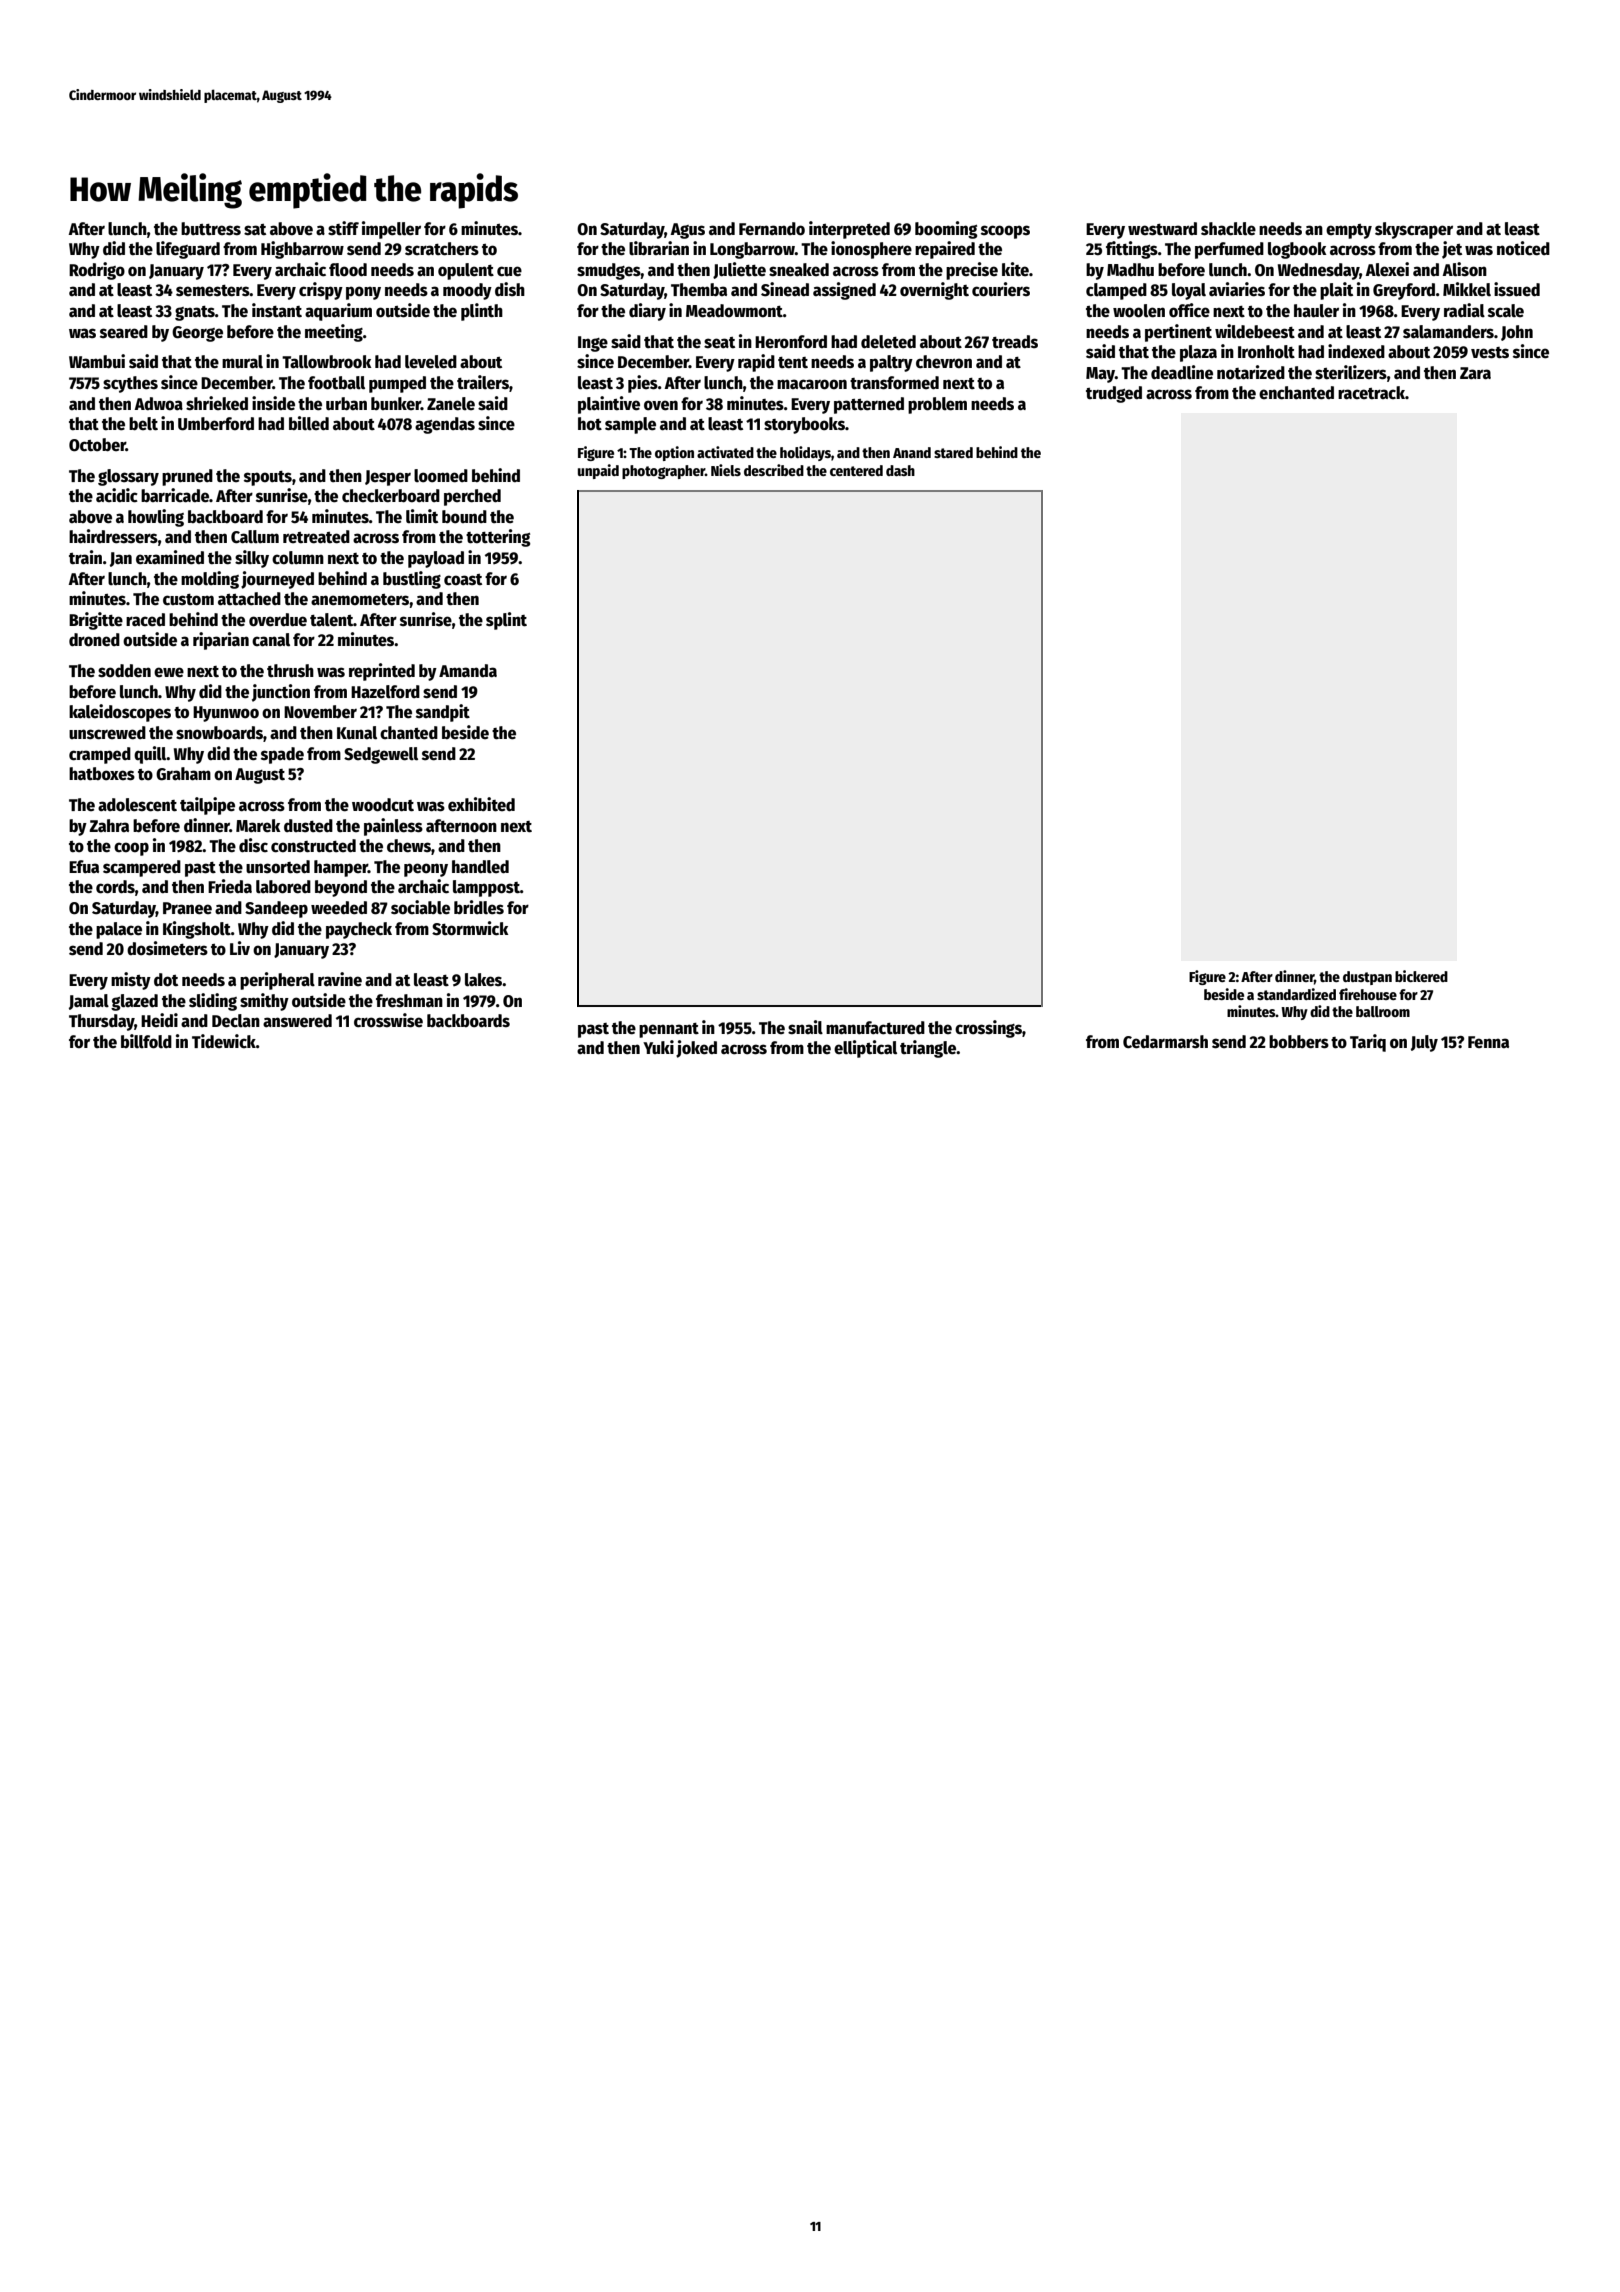 The width and height of the screenshot is (1620, 2292). I want to click on elliptical, so click(865, 1049).
